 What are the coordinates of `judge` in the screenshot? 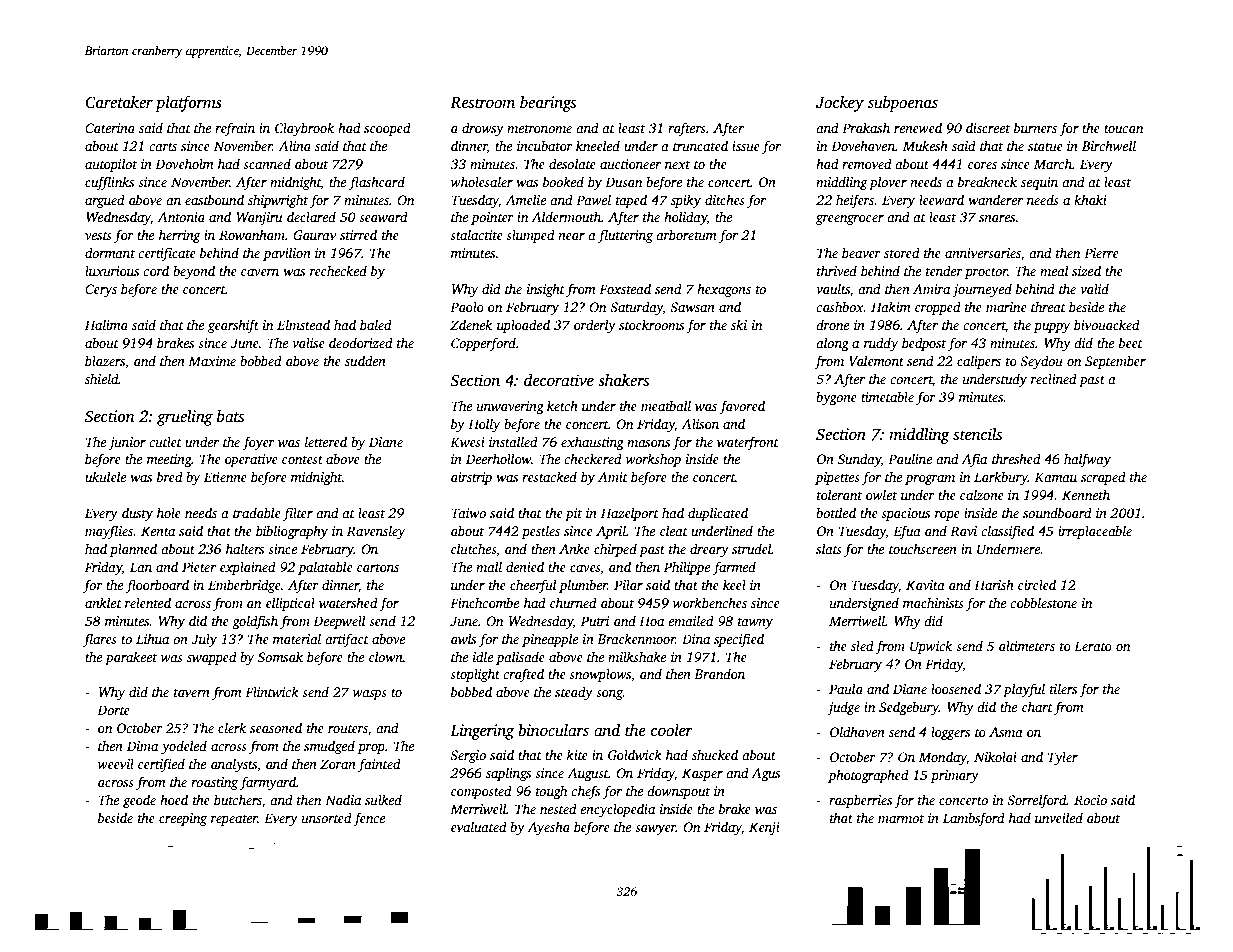 It's located at (843, 708).
